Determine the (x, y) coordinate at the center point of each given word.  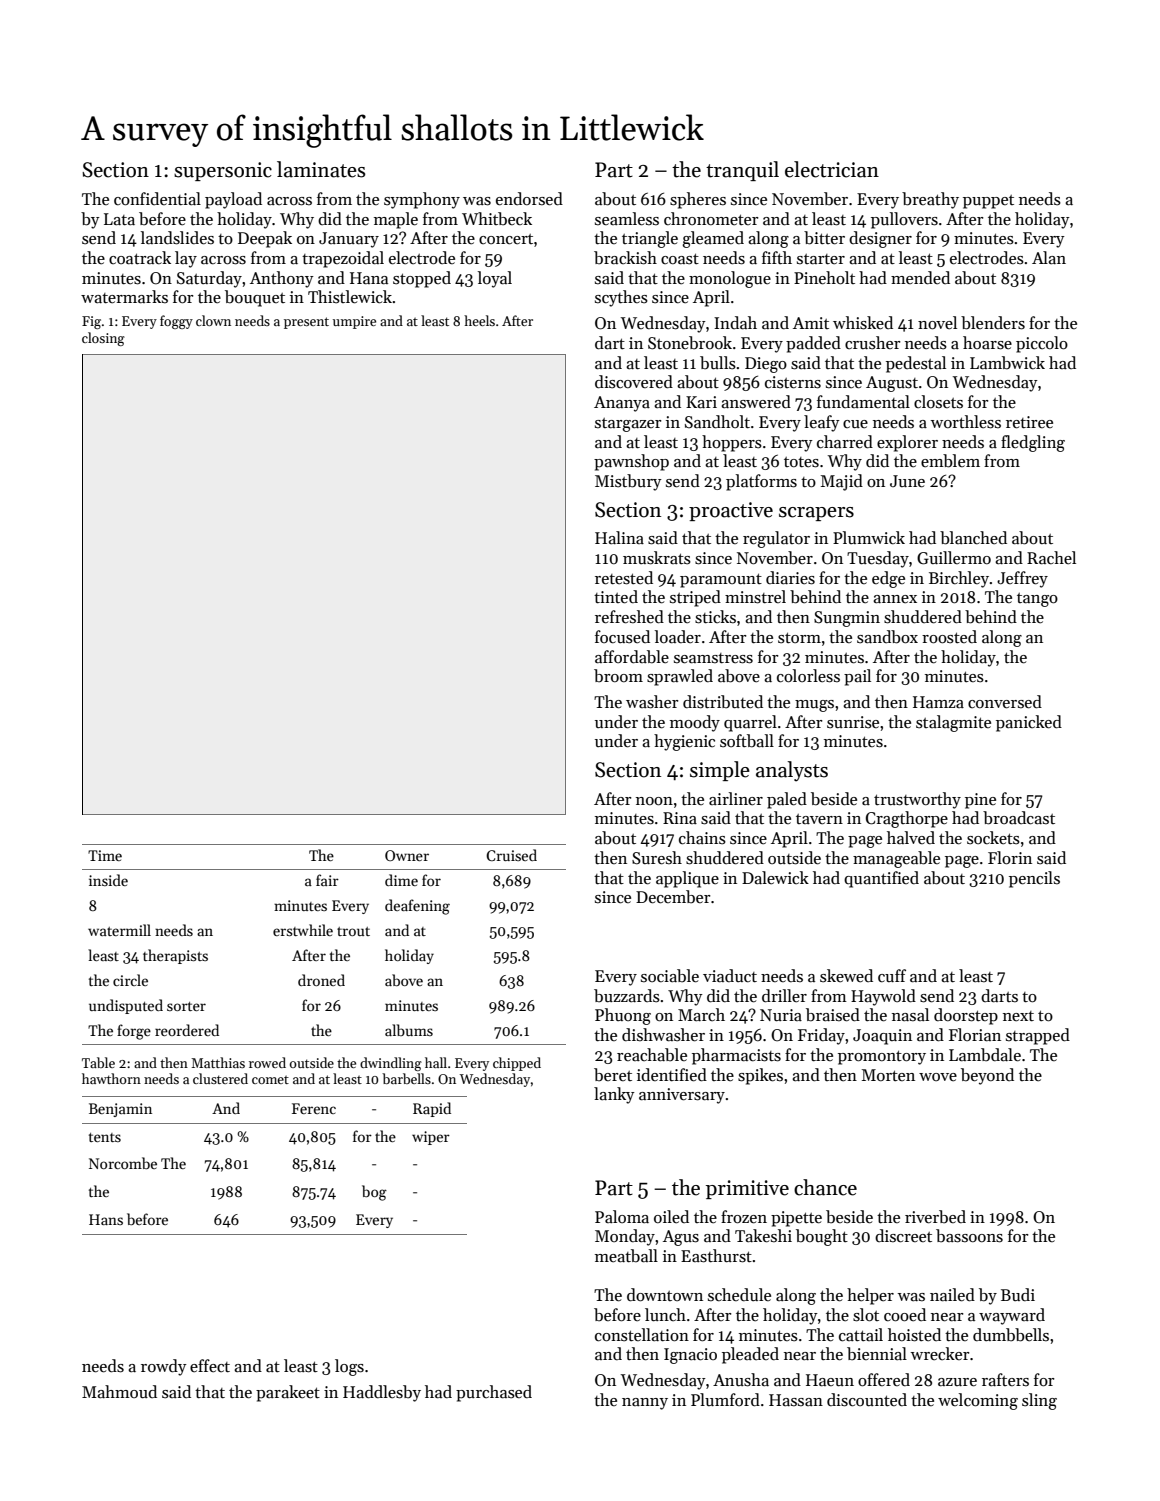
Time (105, 855)
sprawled (680, 677)
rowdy (164, 1367)
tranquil (742, 171)
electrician (832, 169)
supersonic (223, 171)
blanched (973, 538)
